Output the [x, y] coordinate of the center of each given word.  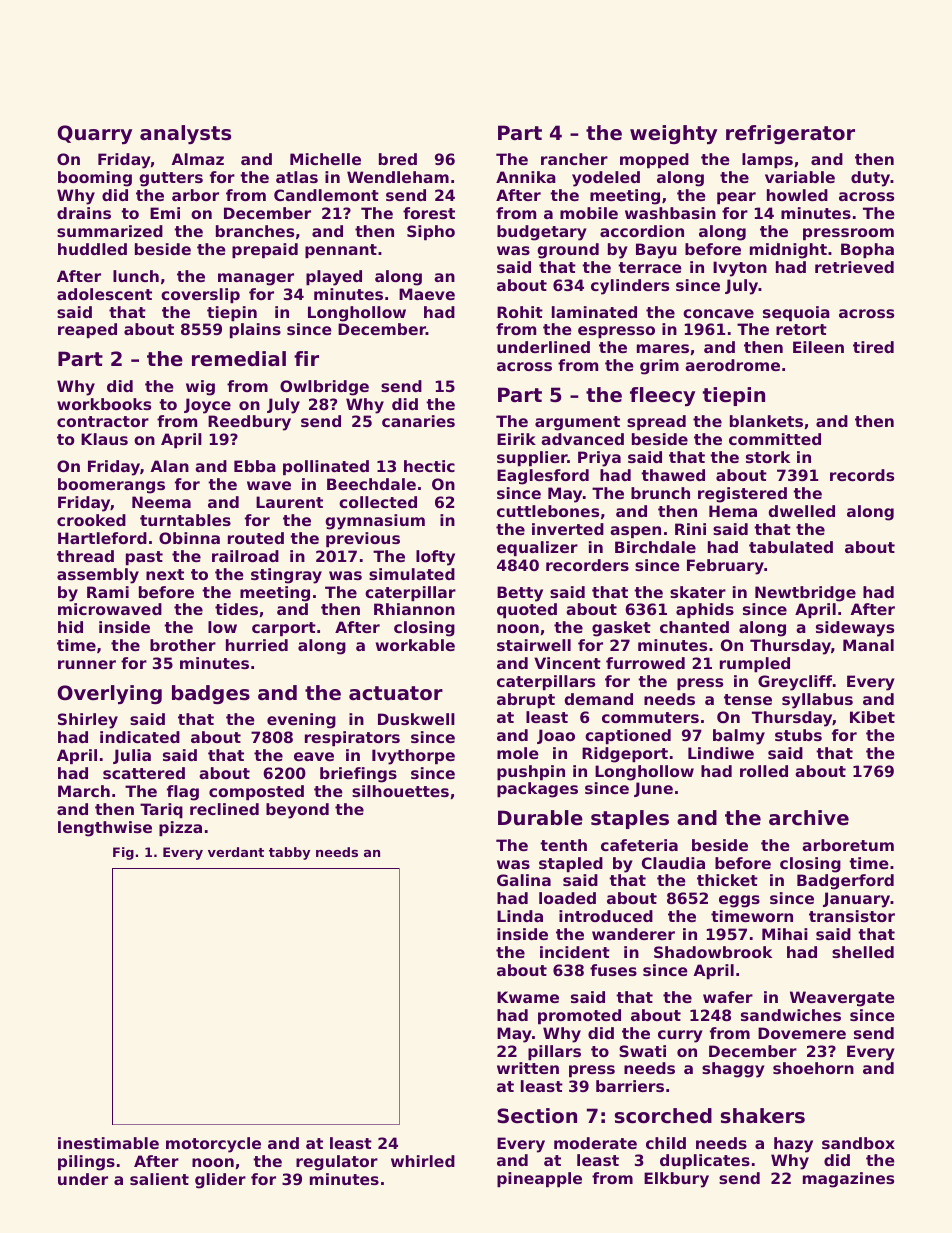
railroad [245, 556]
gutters [171, 179]
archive [809, 818]
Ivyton [740, 269]
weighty [673, 134]
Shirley [88, 721]
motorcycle [213, 1145]
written [528, 1068]
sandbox [858, 1143]
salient [159, 1179]
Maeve [427, 294]
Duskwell [416, 719]
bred [398, 159]
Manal [868, 645]
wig [200, 388]
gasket [621, 629]
